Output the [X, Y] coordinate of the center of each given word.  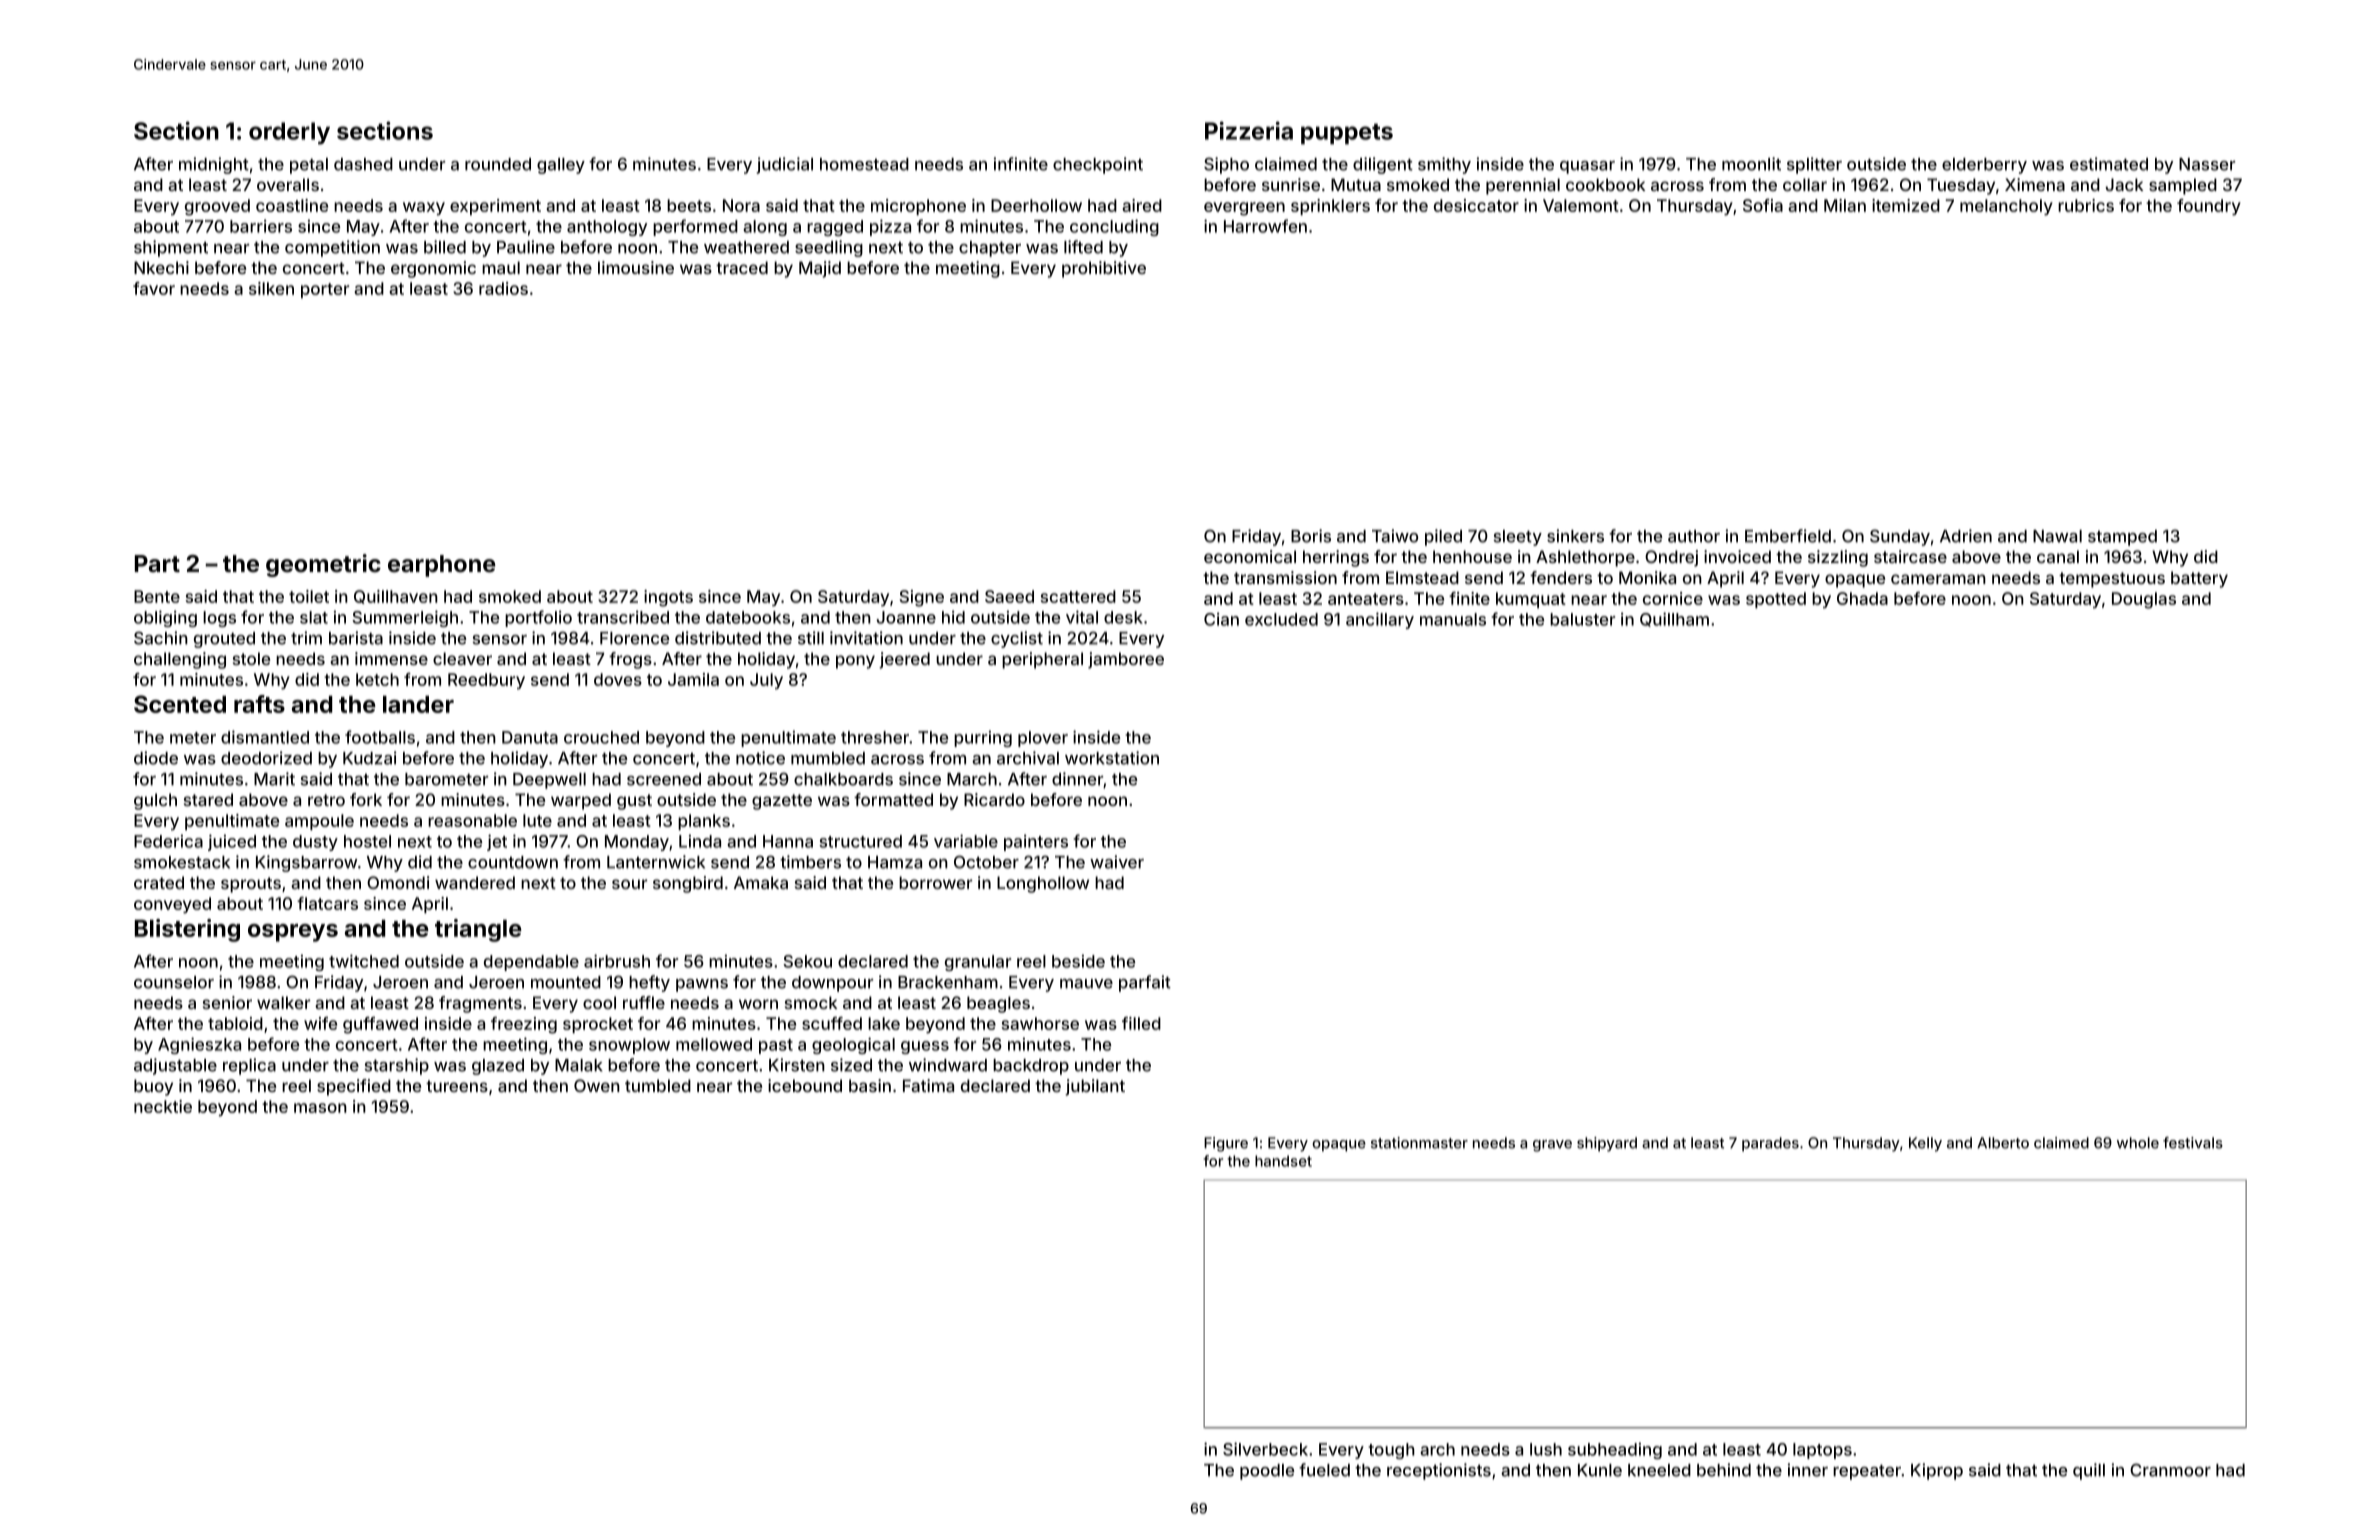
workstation [1112, 758]
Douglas [2144, 600]
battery [2199, 579]
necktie [163, 1106]
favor [154, 288]
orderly [289, 133]
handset [1283, 1161]
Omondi [398, 882]
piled [1443, 537]
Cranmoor [2170, 1470]
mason [320, 1108]
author [1694, 536]
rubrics [2086, 205]
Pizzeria [1249, 130]
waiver [1117, 862]
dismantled [265, 737]
